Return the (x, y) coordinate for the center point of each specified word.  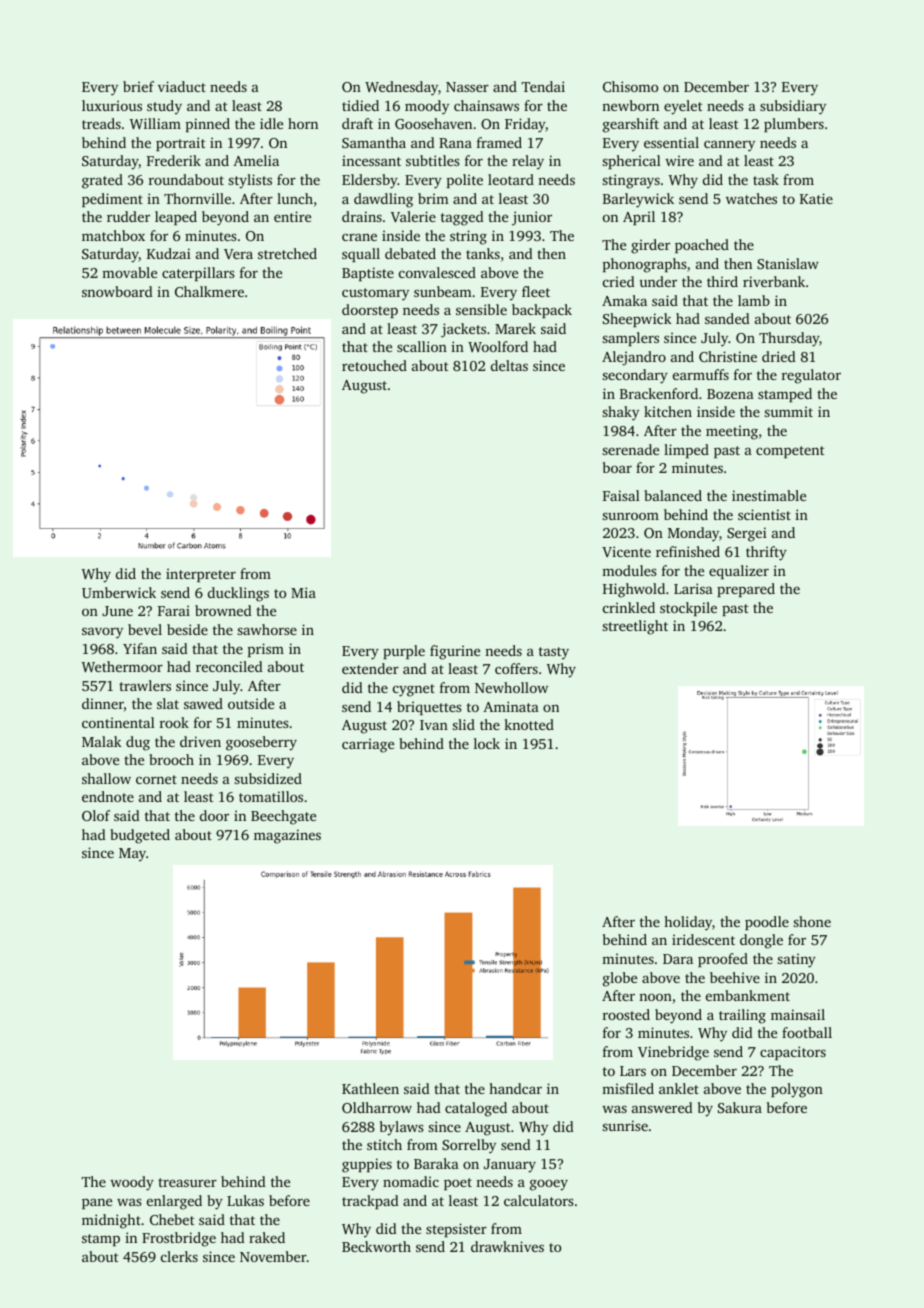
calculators (539, 1200)
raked (267, 1237)
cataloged (476, 1109)
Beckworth (376, 1246)
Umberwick (119, 592)
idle (271, 123)
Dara (678, 959)
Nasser (467, 87)
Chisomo (630, 86)
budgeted (140, 836)
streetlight (635, 627)
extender (370, 668)
